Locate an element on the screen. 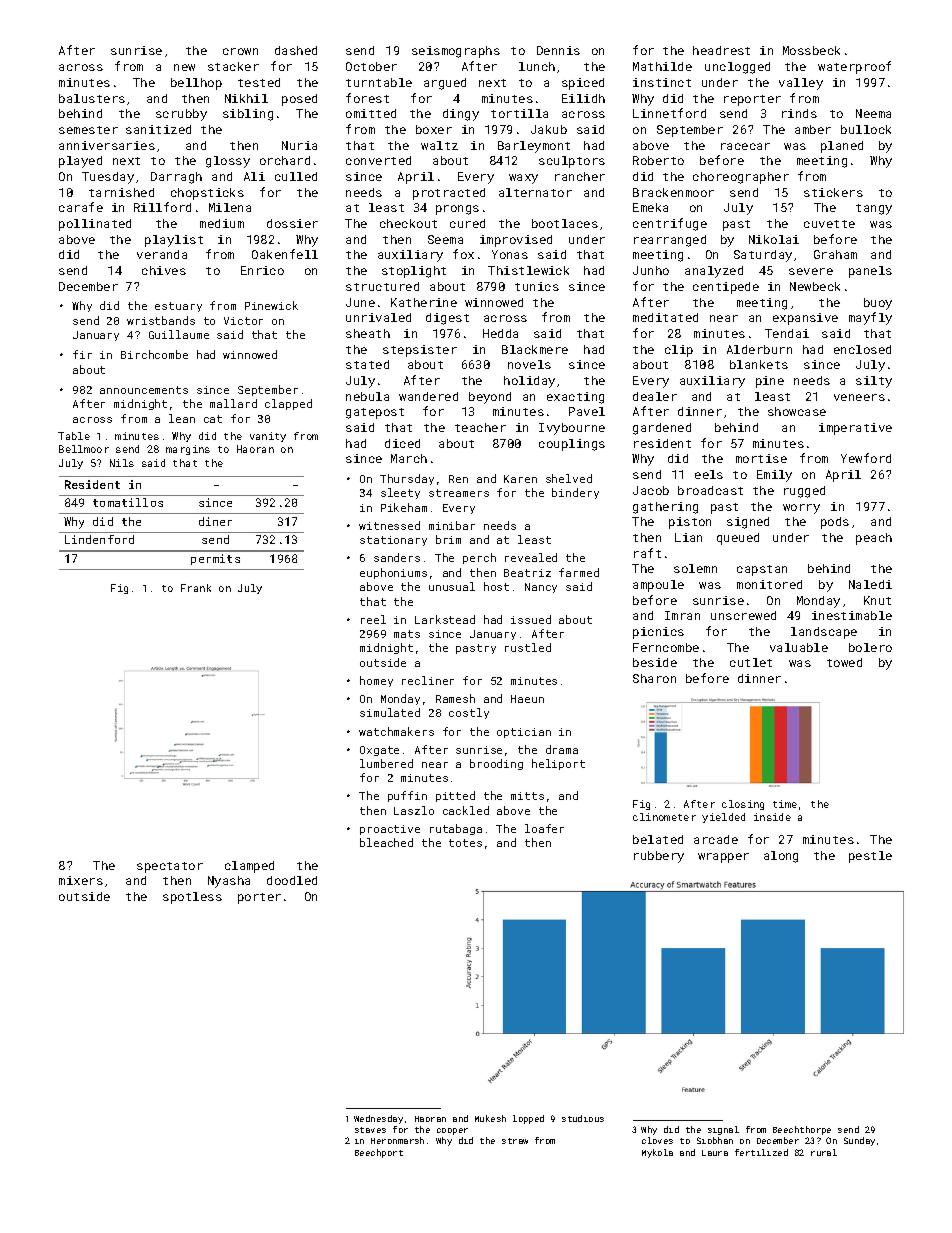 The width and height of the screenshot is (952, 1233). proactive is located at coordinates (390, 830).
